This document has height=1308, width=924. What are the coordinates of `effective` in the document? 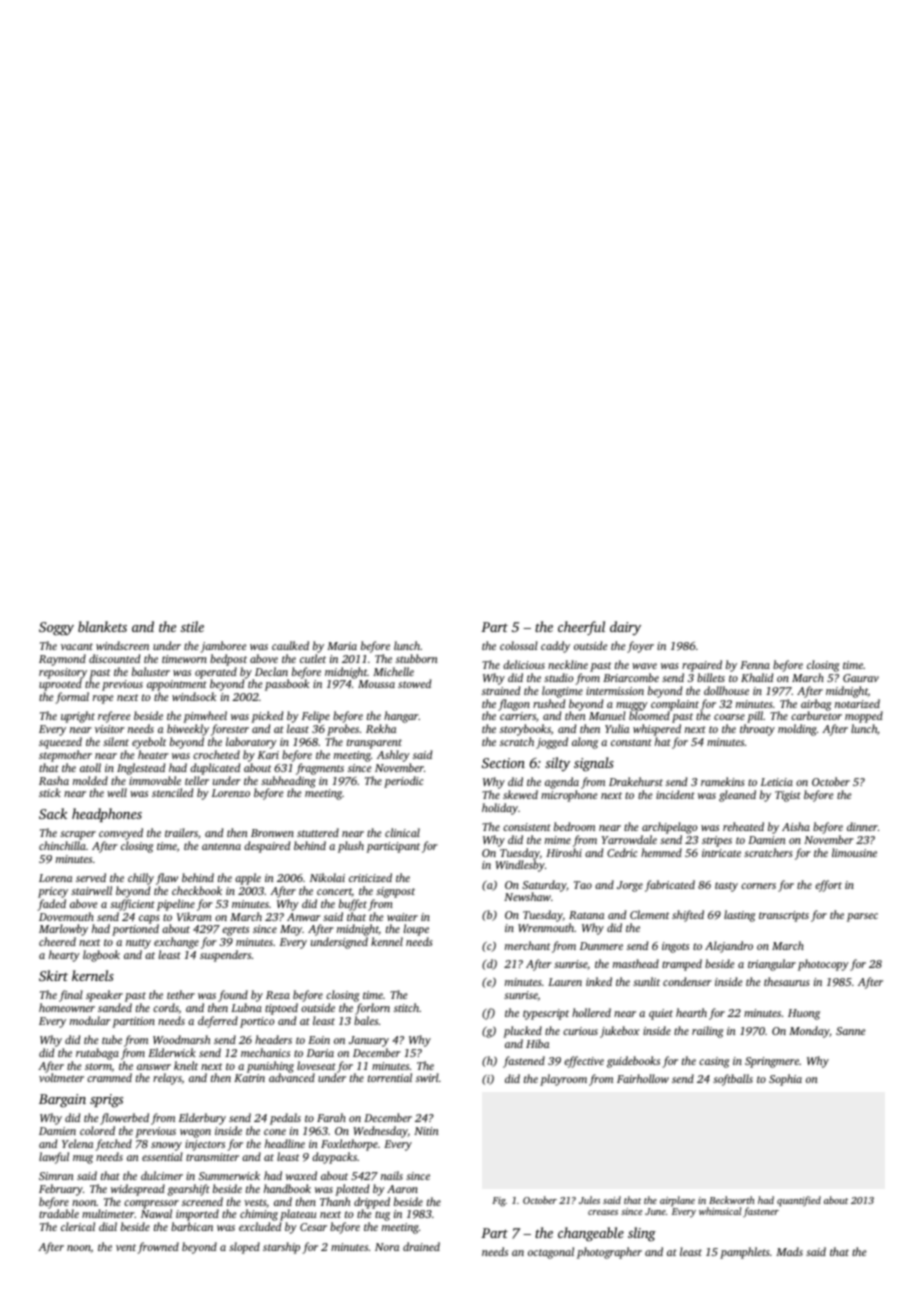 It's located at (584, 1062).
